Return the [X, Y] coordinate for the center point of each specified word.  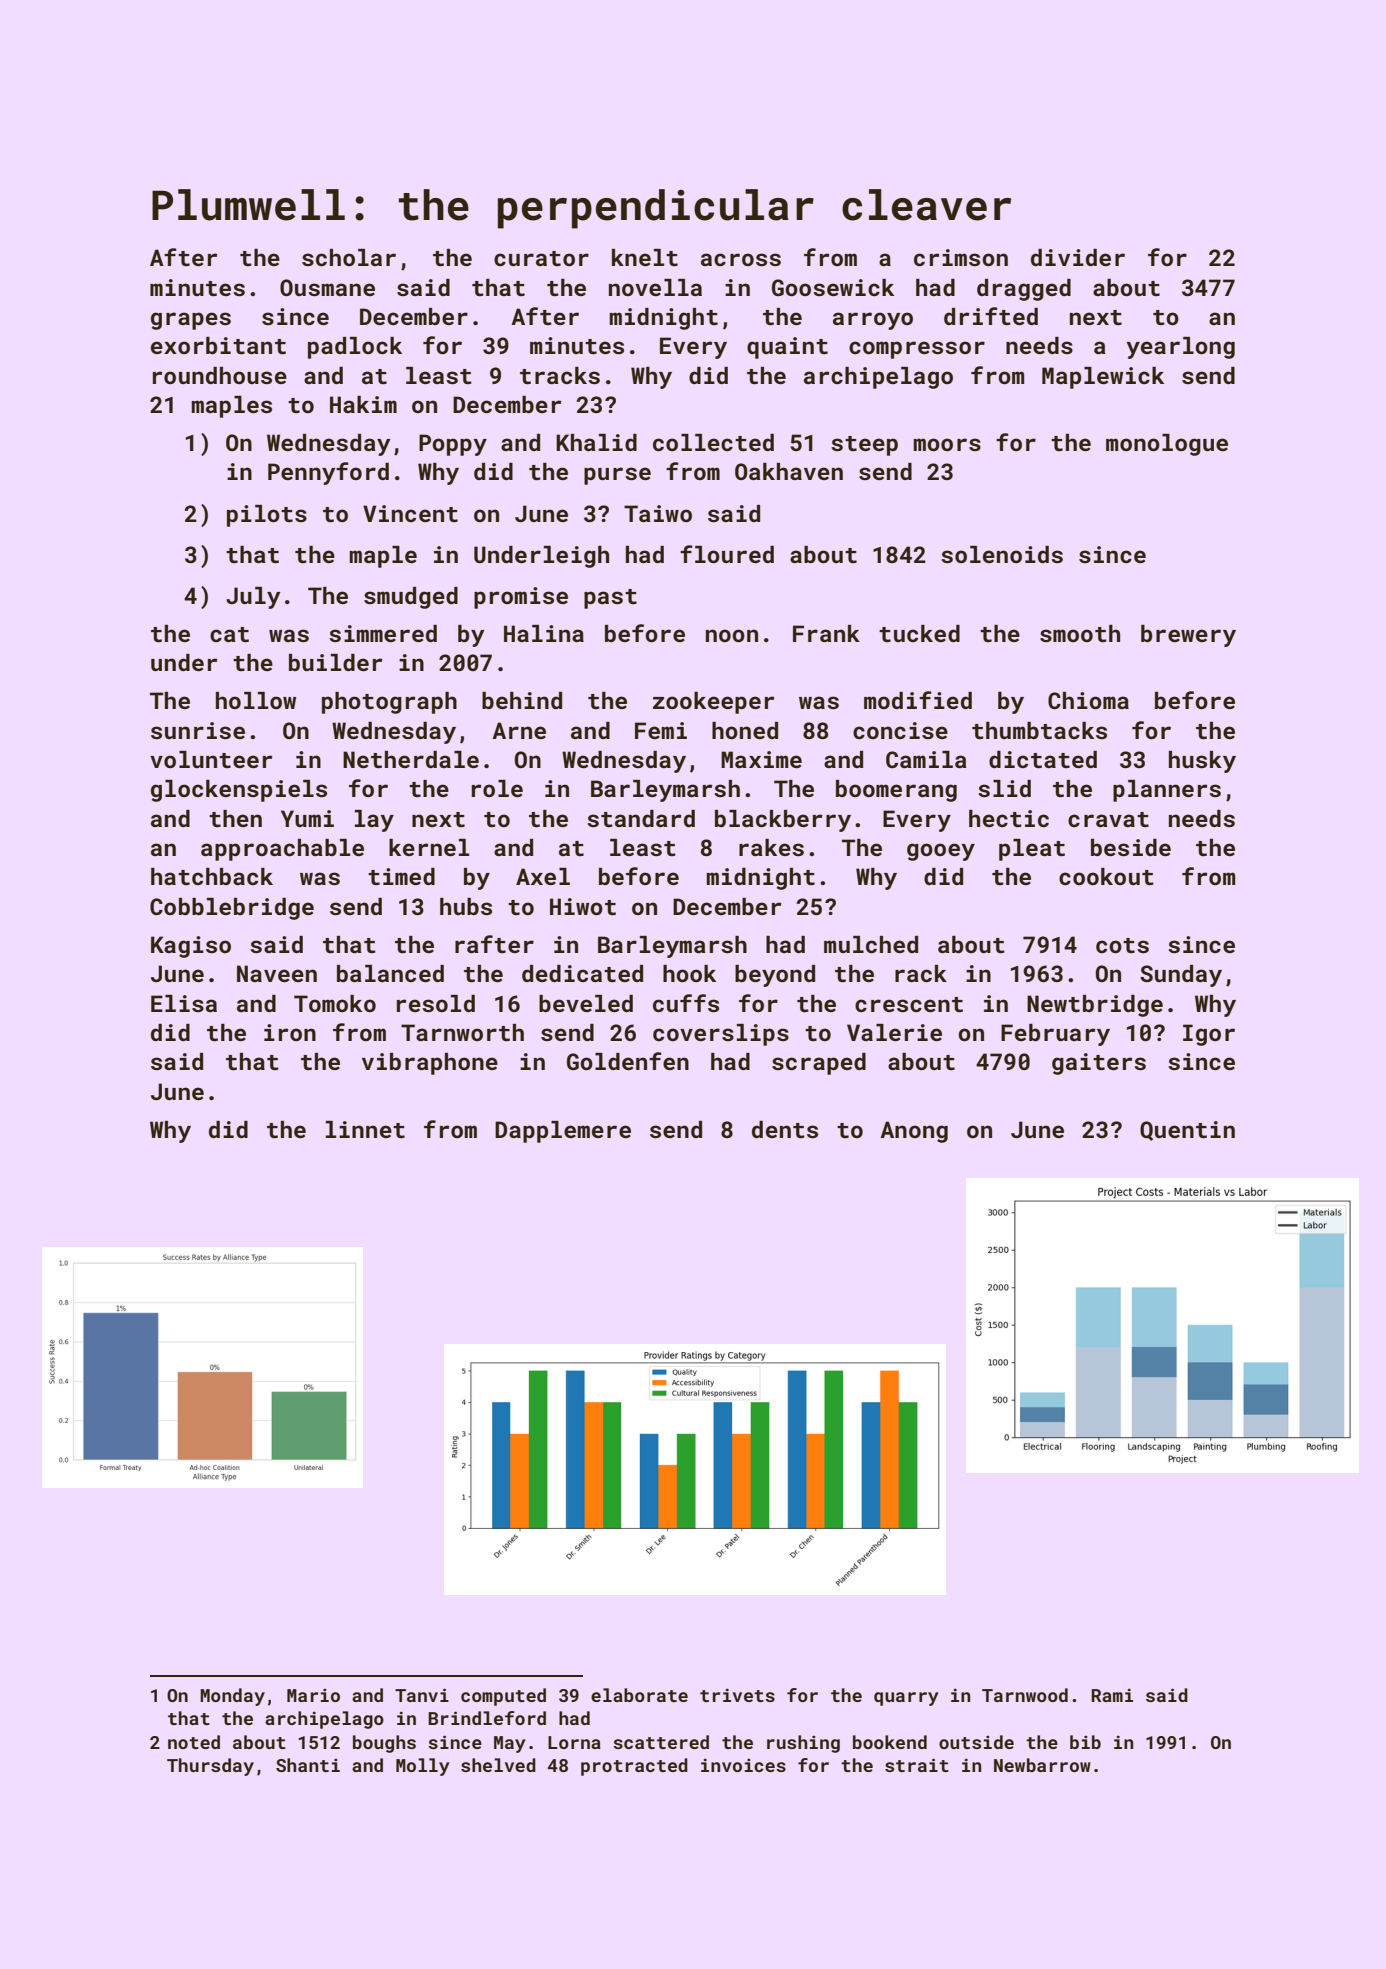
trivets [737, 1695]
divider [1078, 257]
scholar [349, 257]
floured [727, 554]
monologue [1167, 445]
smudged [411, 598]
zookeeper [713, 703]
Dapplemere [563, 1132]
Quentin [1187, 1131]
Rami [1112, 1695]
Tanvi [422, 1695]
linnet [365, 1129]
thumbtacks [1039, 730]
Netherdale [411, 759]
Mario [313, 1695]
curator [541, 258]
